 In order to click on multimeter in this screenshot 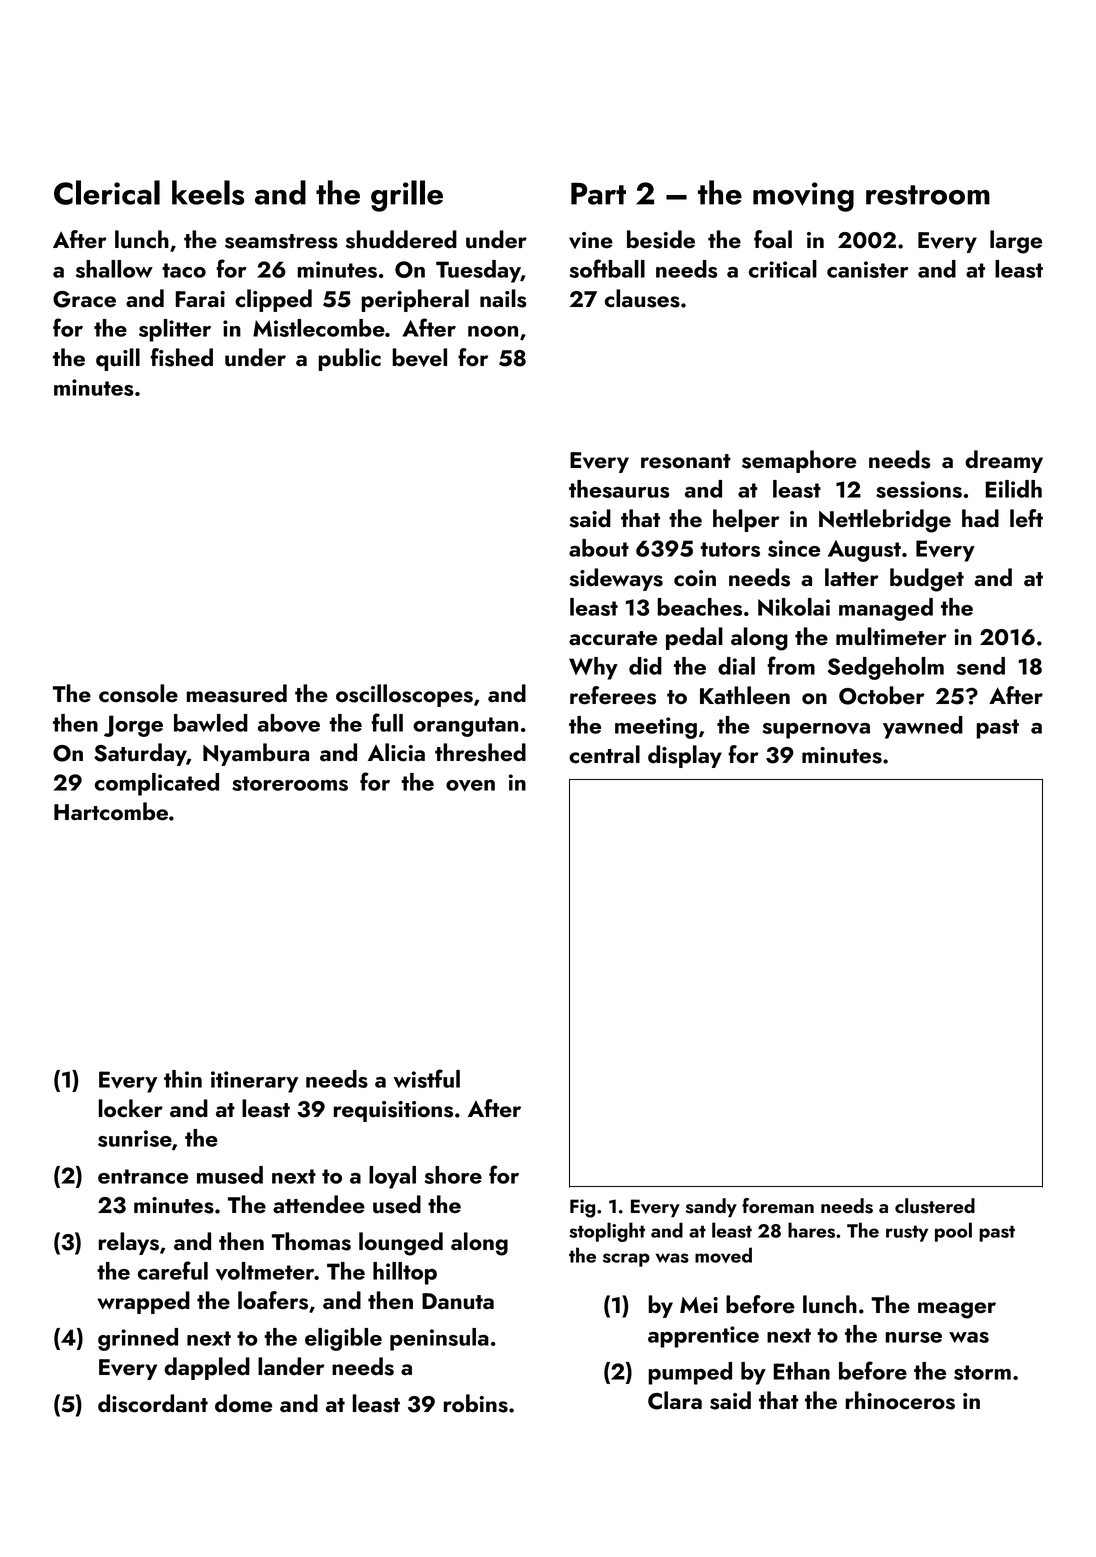, I will do `click(891, 636)`.
